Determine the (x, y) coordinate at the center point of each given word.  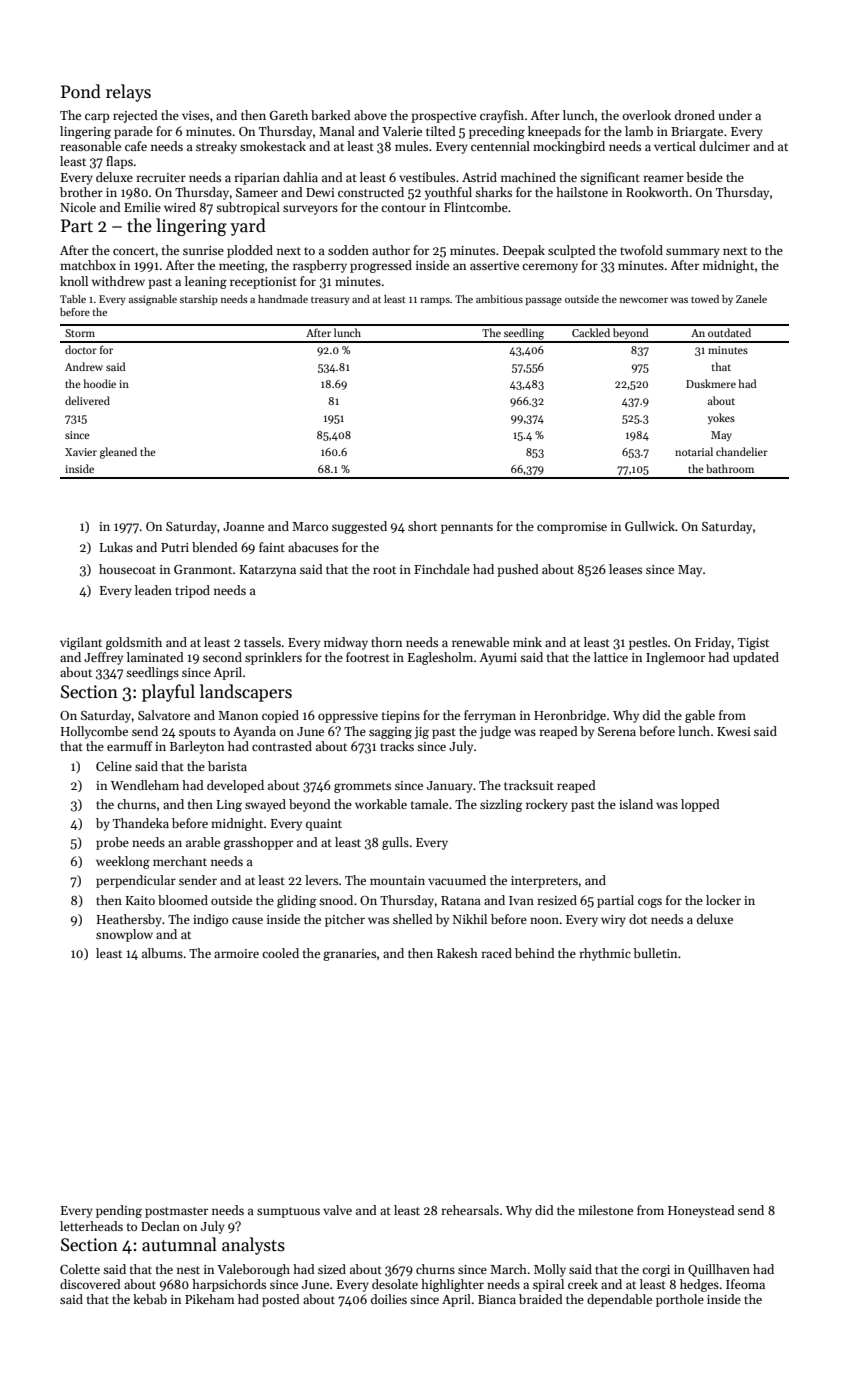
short (422, 526)
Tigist (753, 644)
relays (128, 93)
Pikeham (210, 1299)
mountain (397, 880)
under (735, 115)
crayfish (502, 116)
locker (723, 900)
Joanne (243, 526)
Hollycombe (94, 732)
